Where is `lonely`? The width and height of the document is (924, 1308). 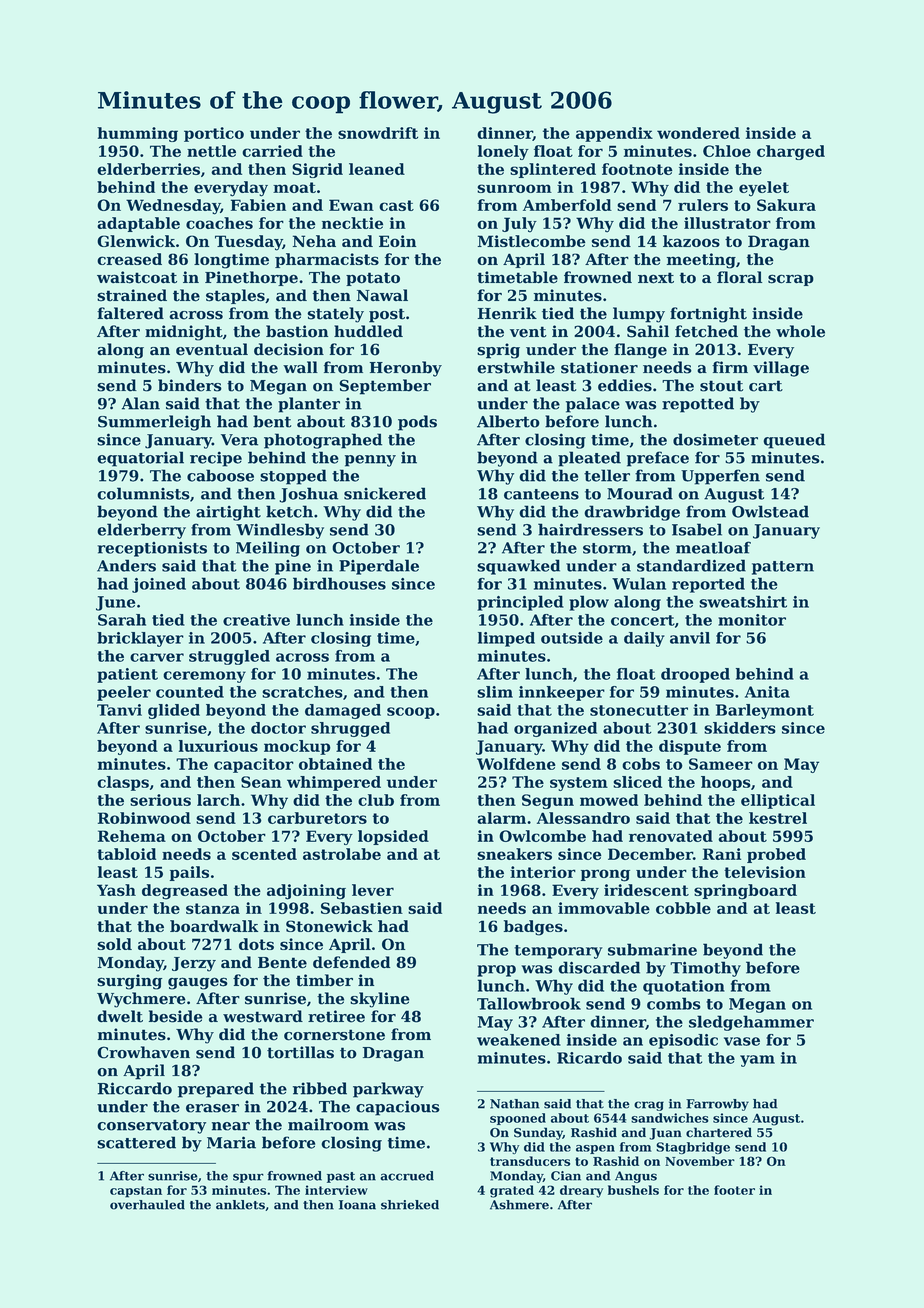 lonely is located at coordinates (503, 152).
